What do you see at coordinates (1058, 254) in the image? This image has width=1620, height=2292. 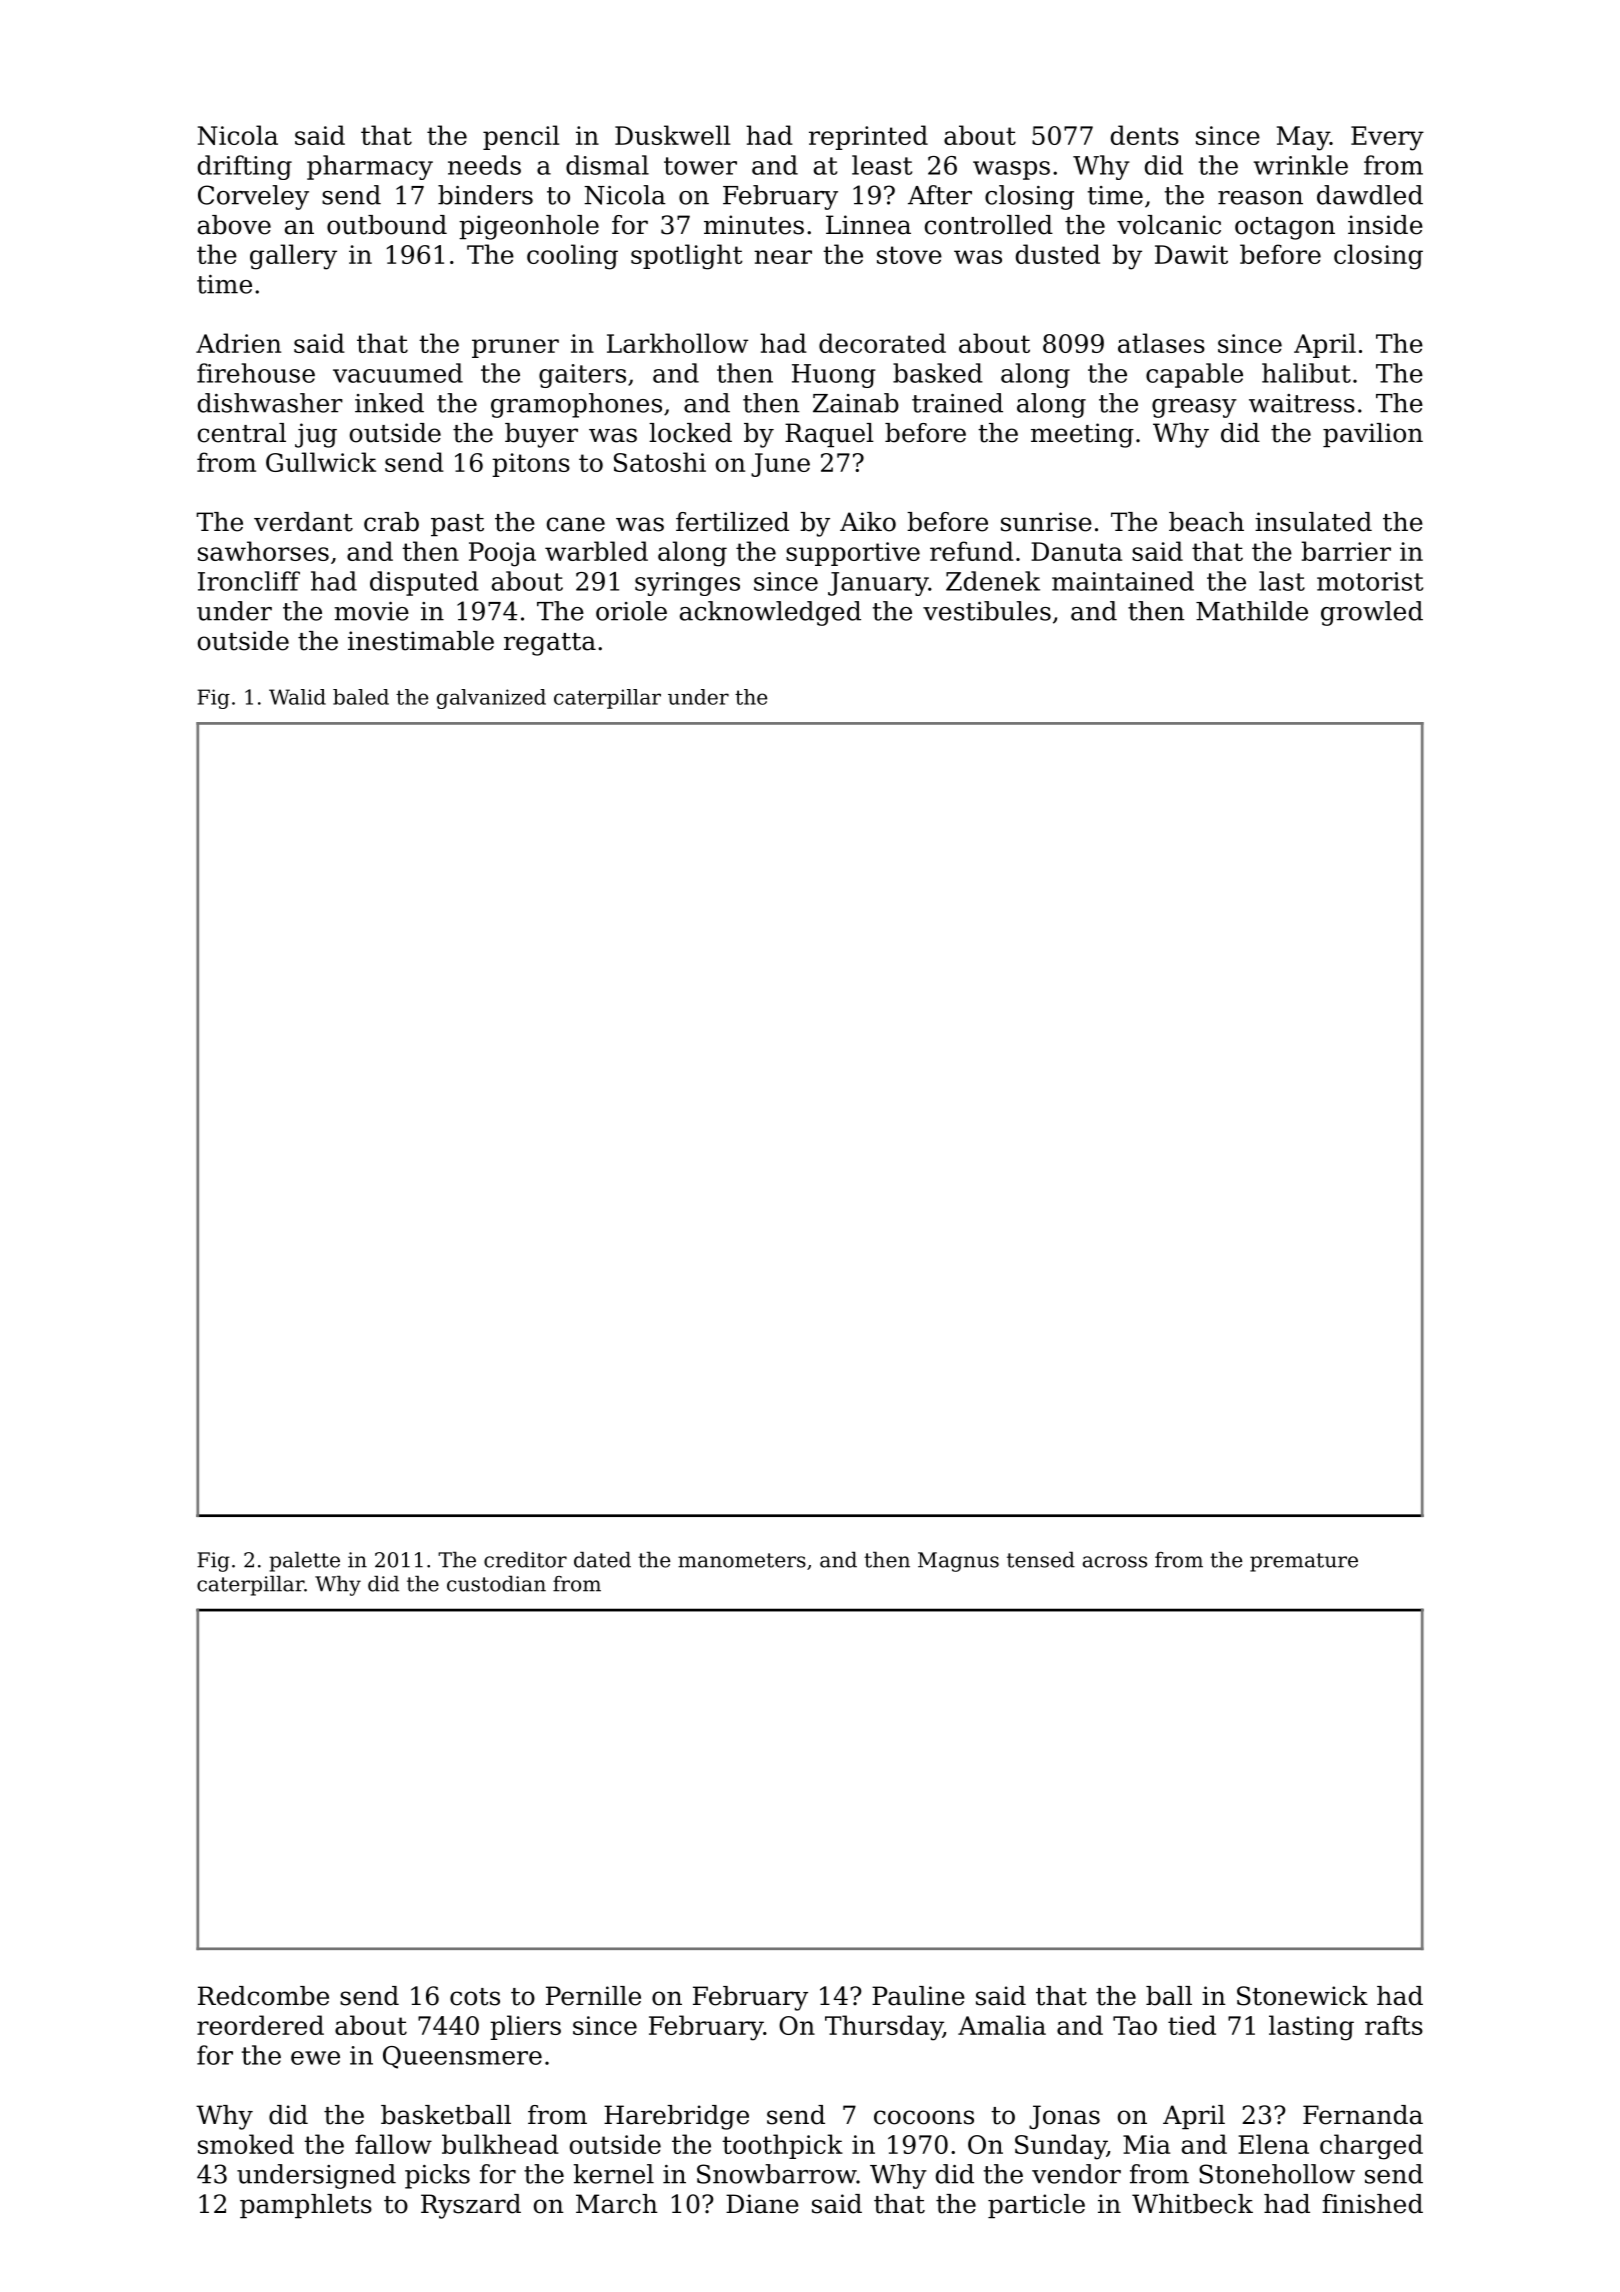 I see `dusted` at bounding box center [1058, 254].
